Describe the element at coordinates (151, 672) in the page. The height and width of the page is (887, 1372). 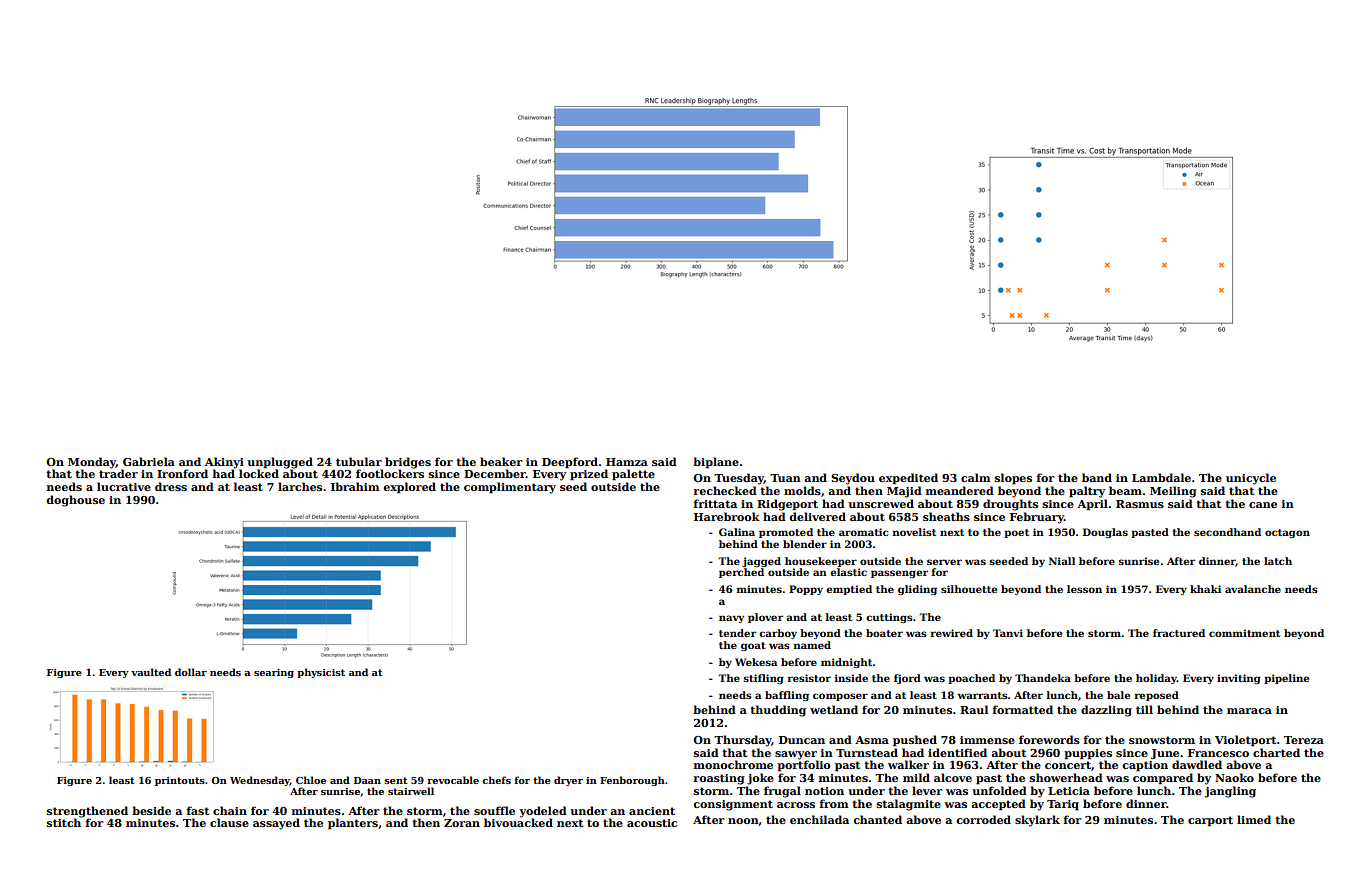
I see `vaulted` at that location.
